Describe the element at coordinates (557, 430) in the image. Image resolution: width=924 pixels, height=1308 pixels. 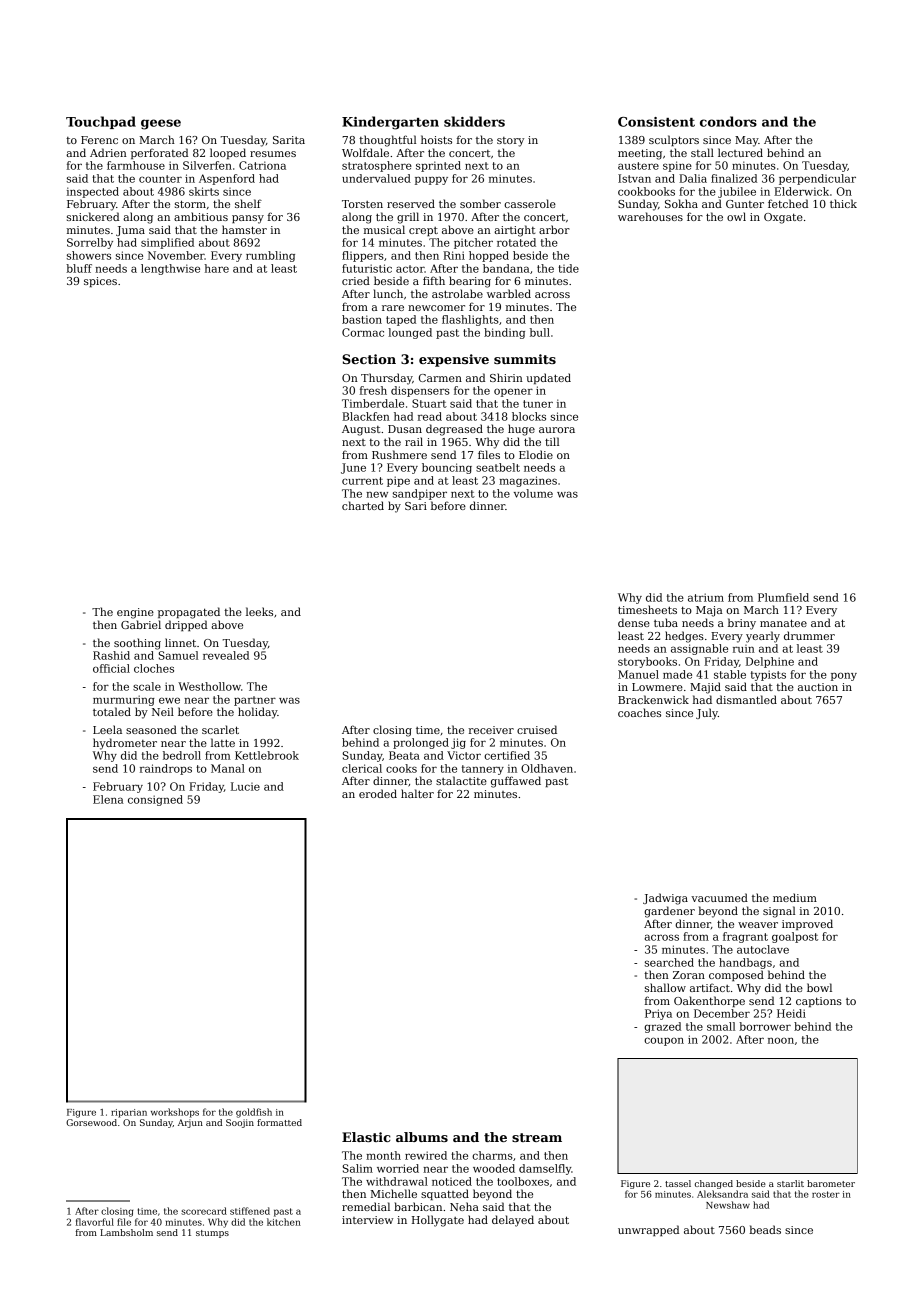
I see `aurora` at that location.
